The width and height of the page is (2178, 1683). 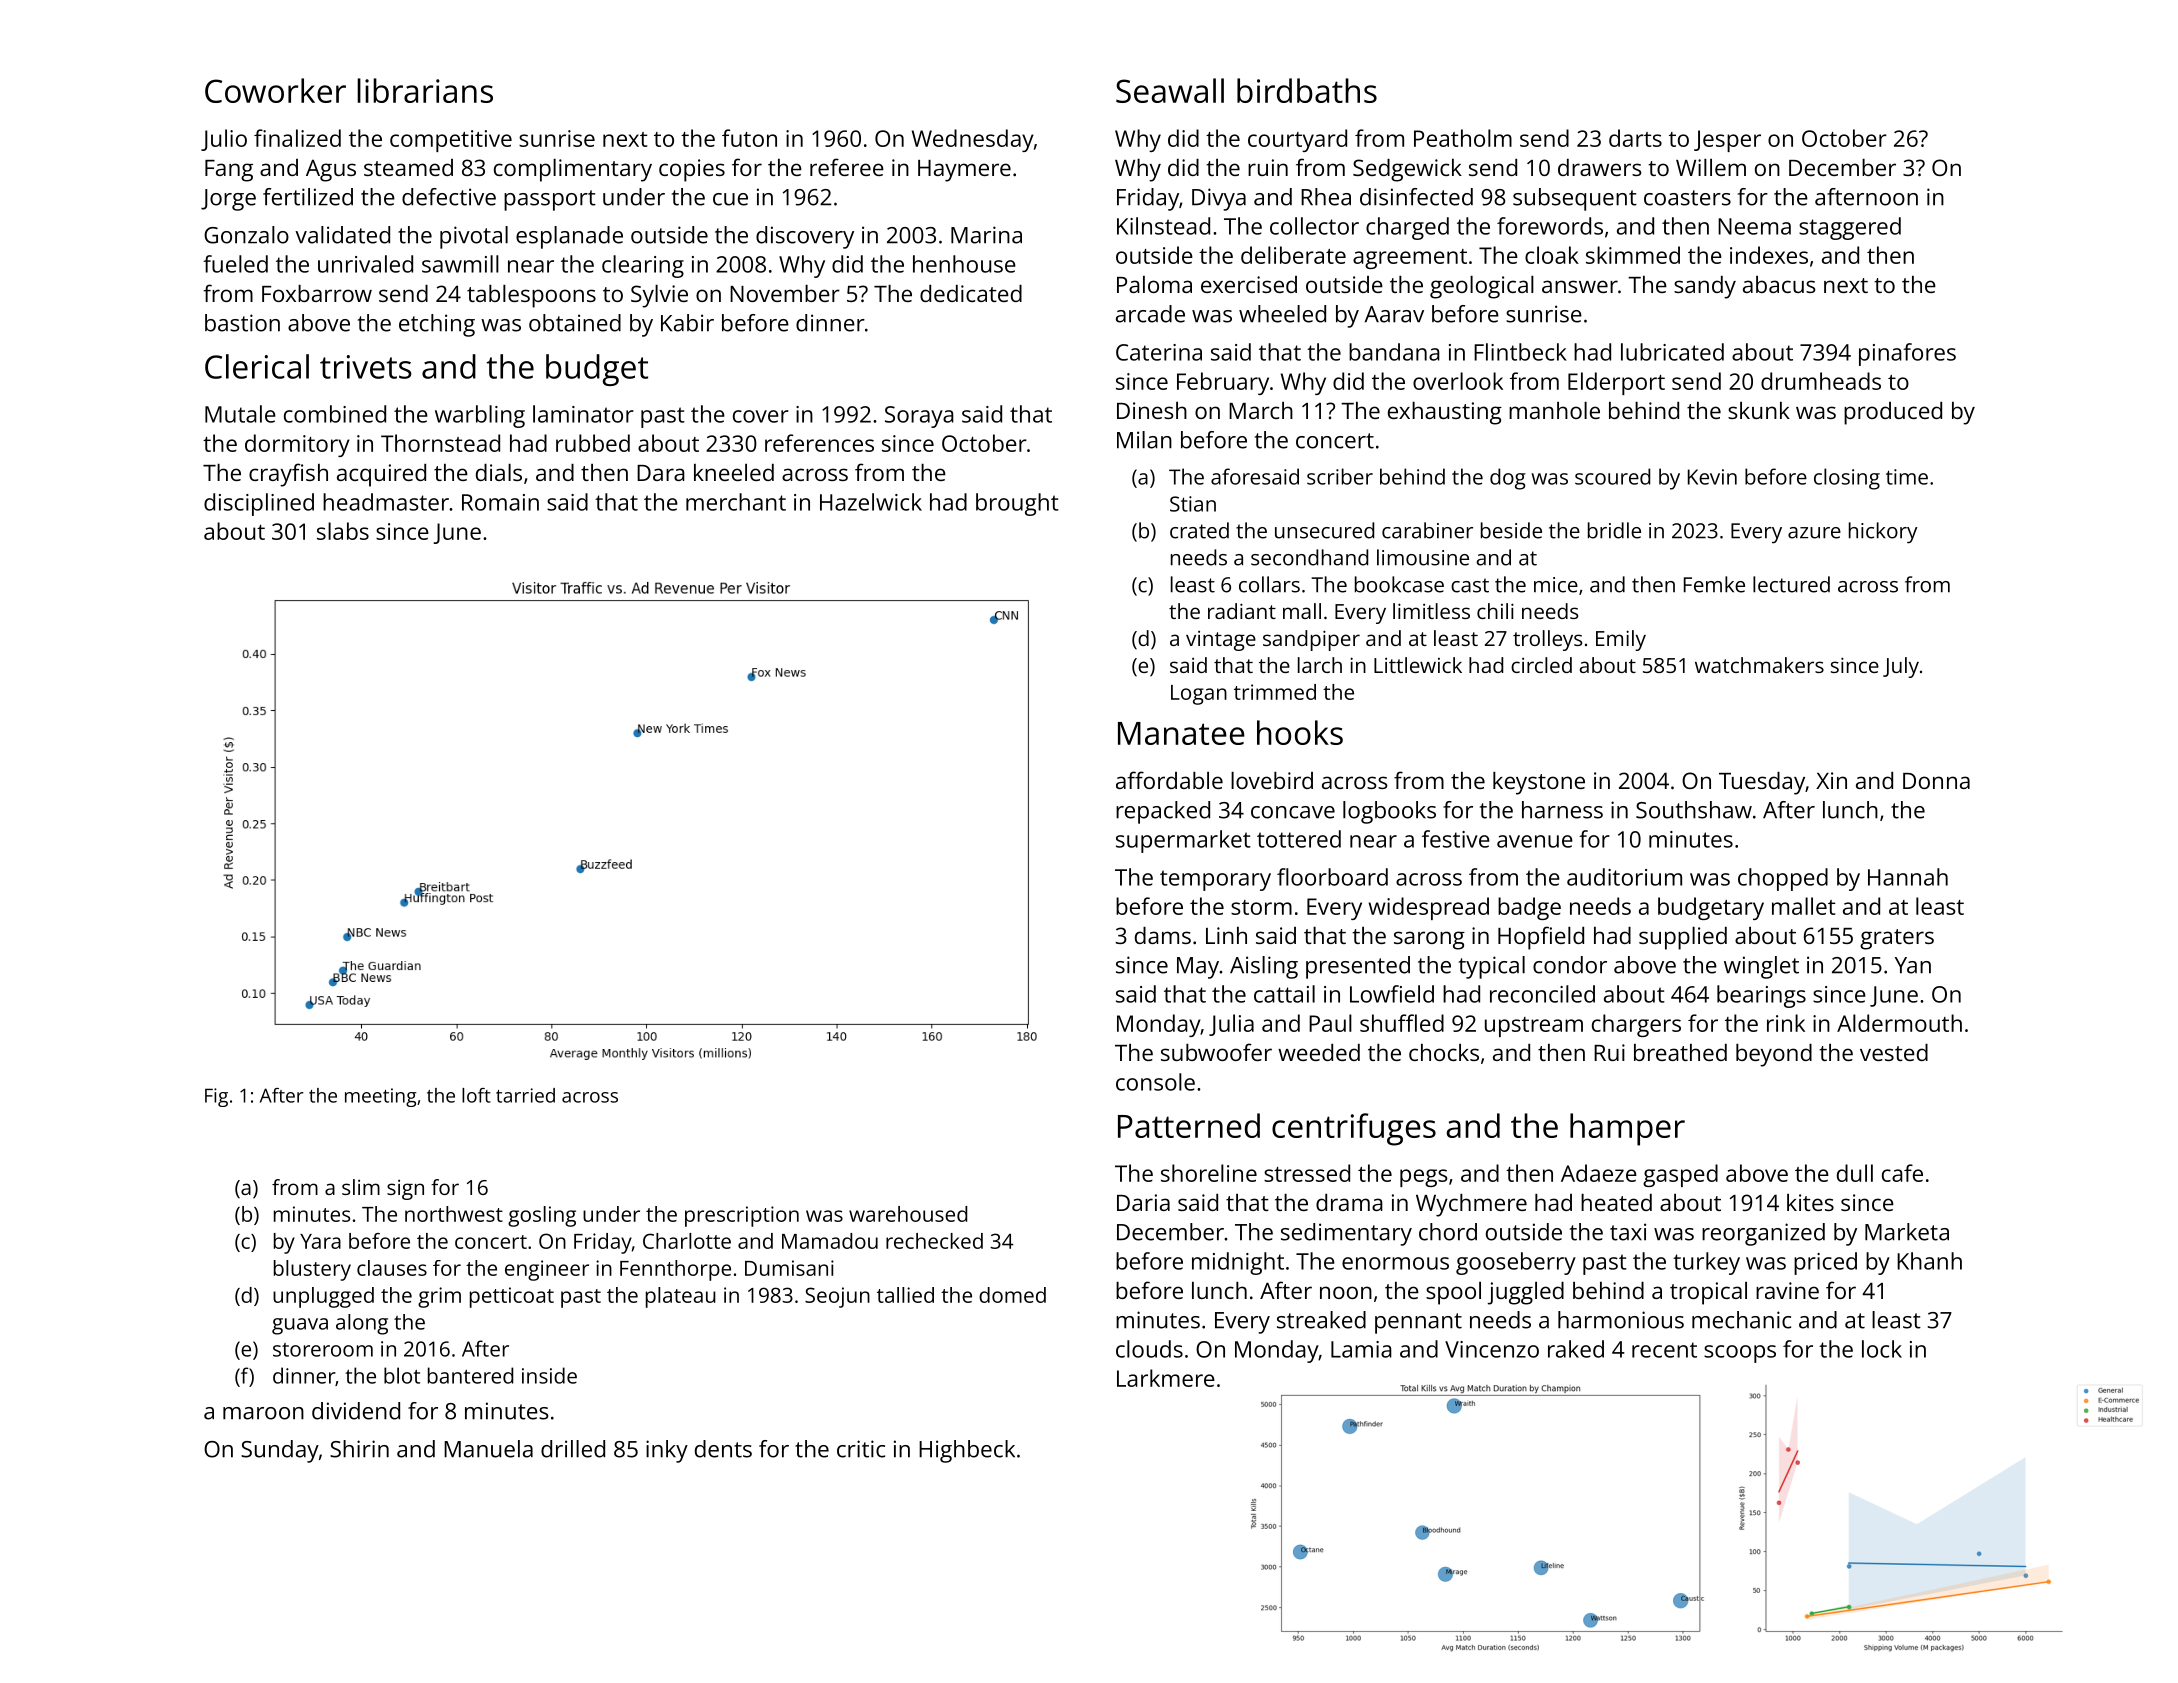 I want to click on Dinesh, so click(x=1152, y=410).
